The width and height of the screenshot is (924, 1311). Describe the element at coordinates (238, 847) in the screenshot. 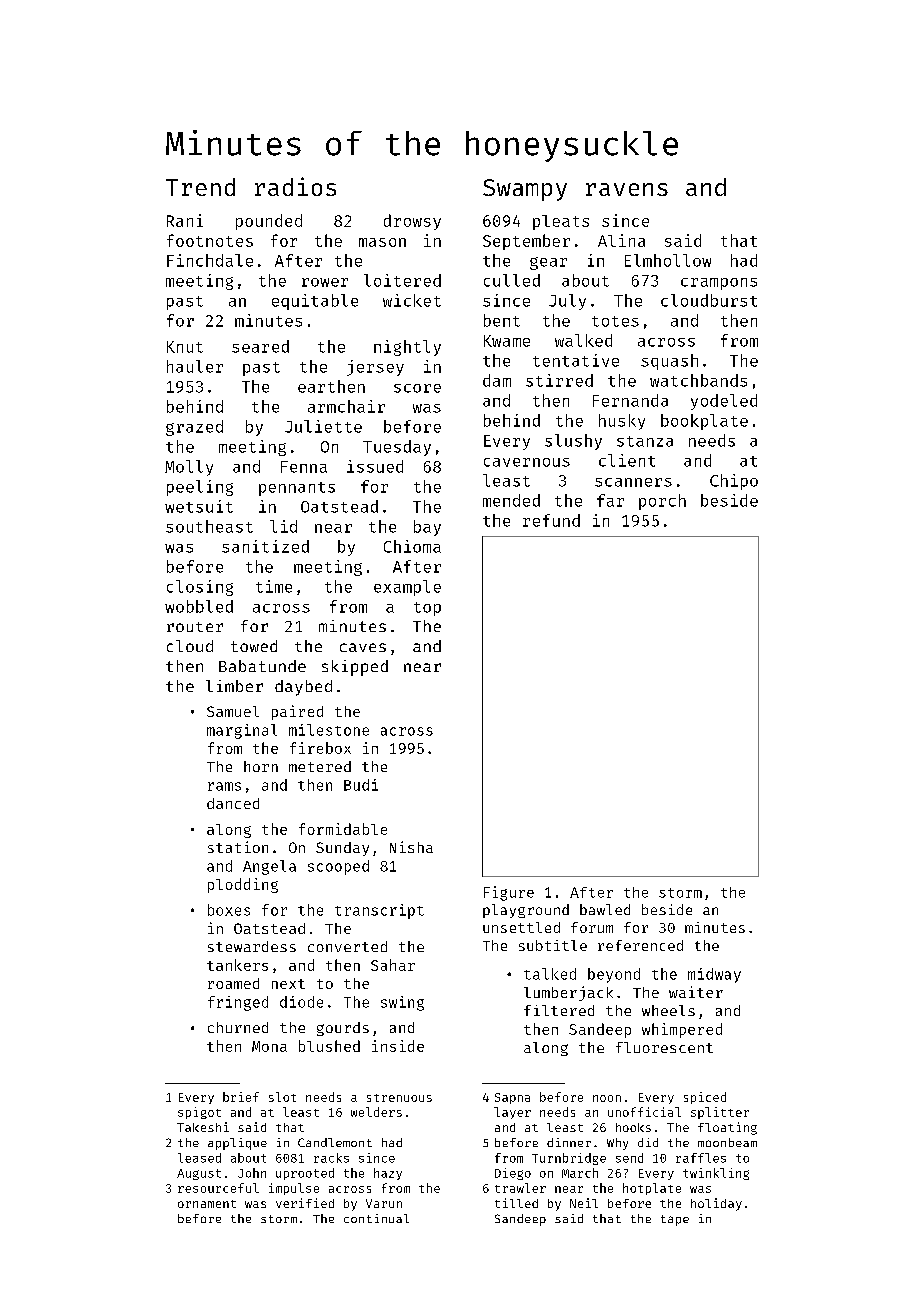

I see `station` at that location.
